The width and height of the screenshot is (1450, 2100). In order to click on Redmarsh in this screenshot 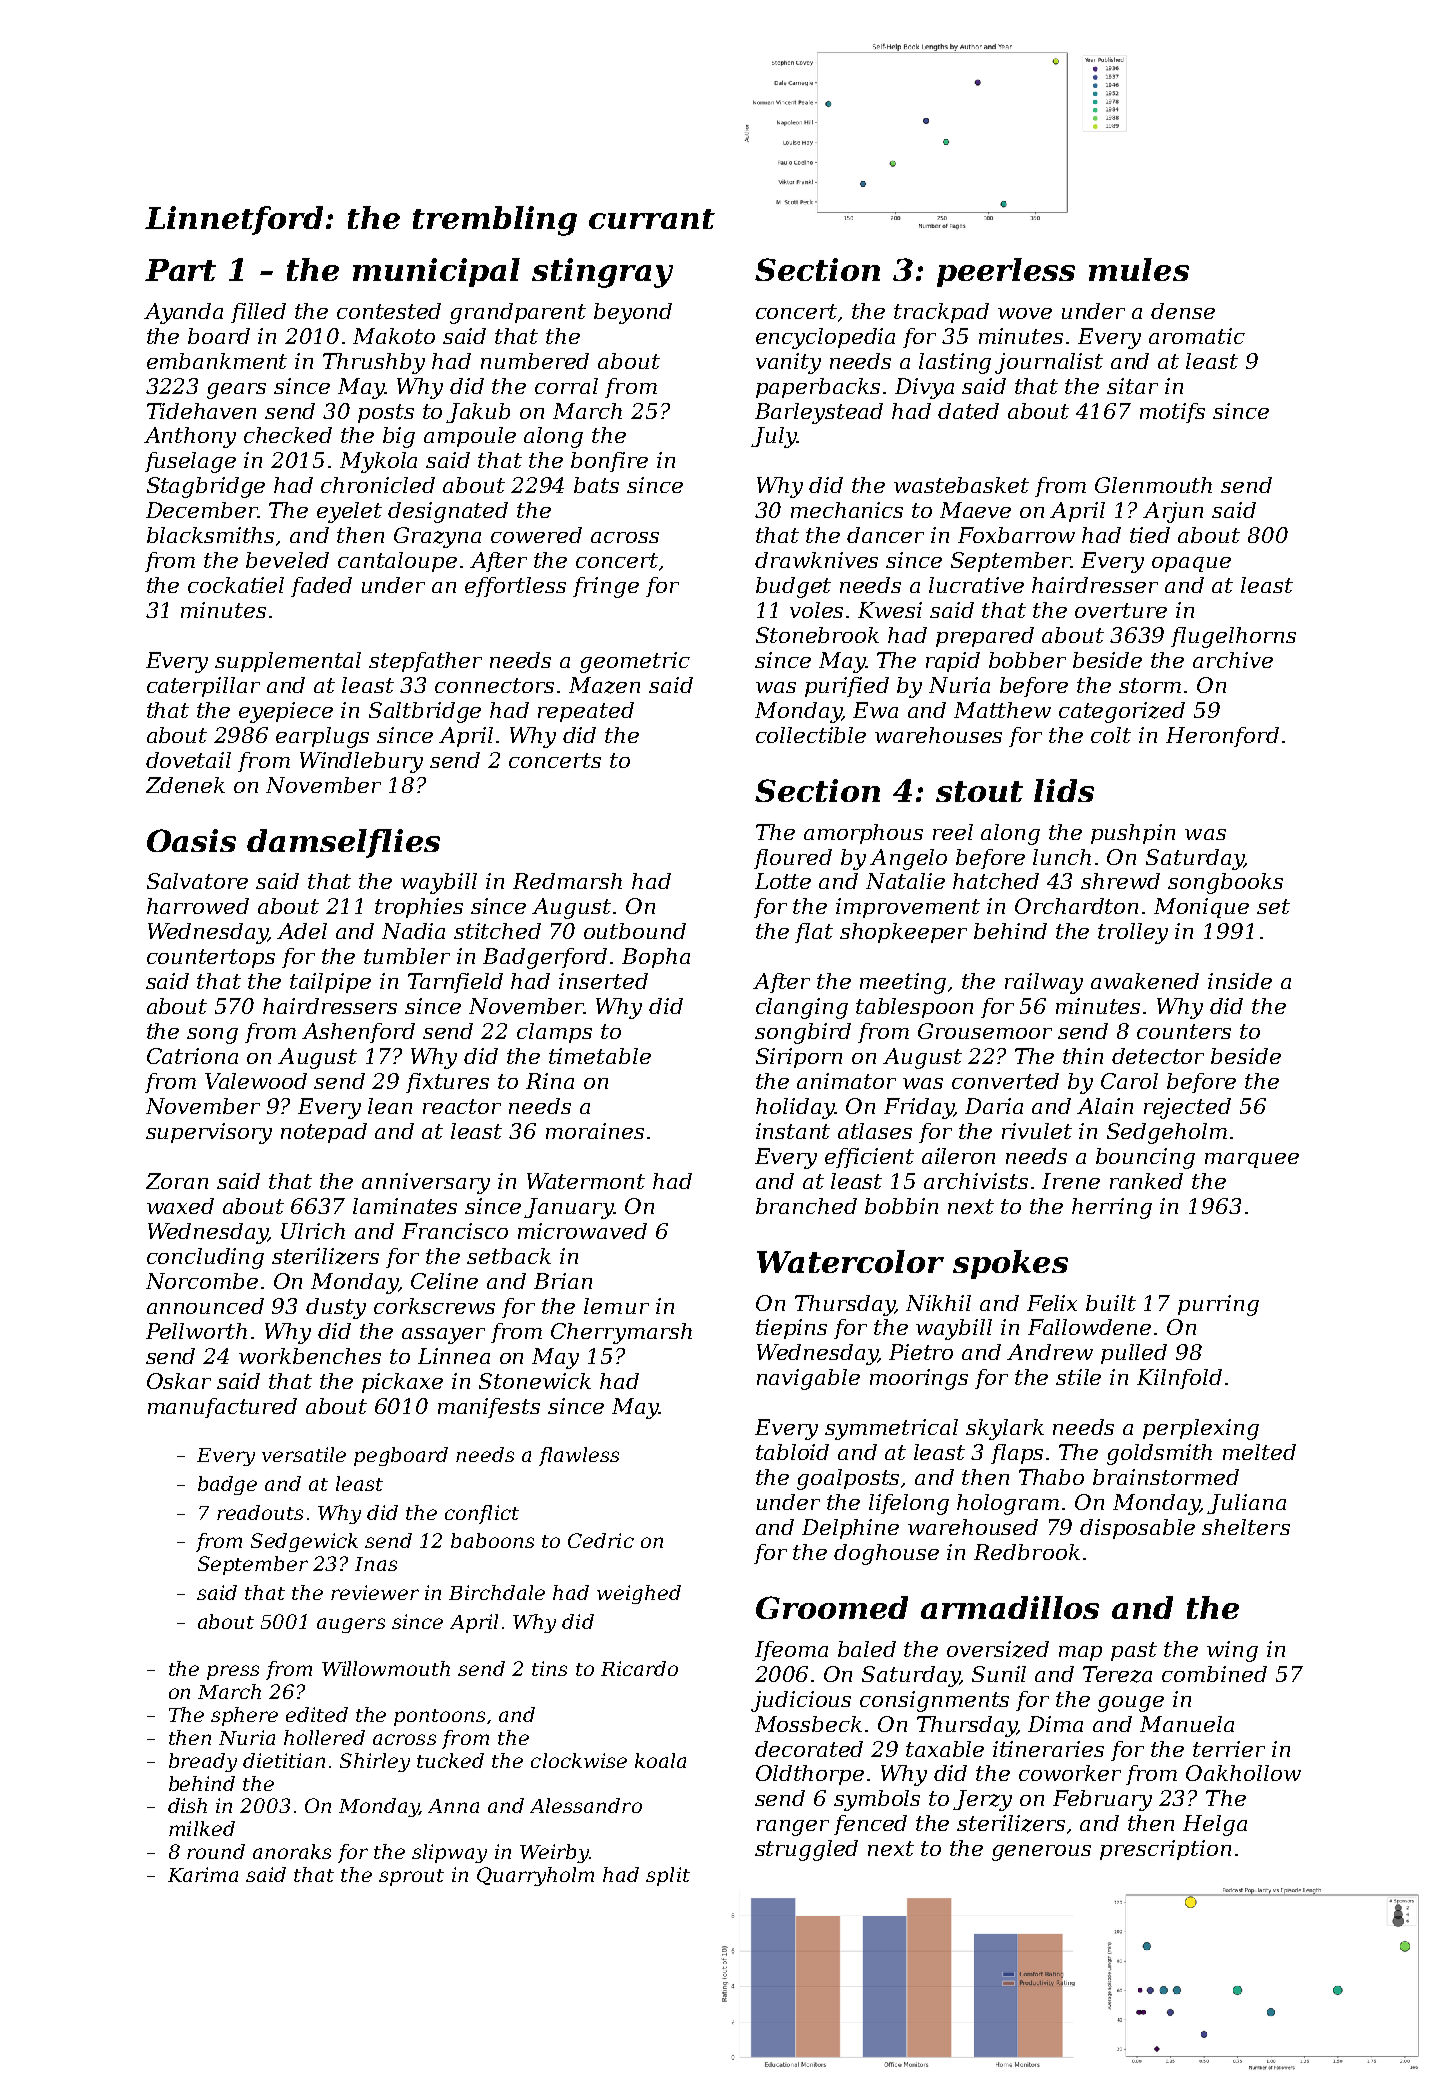, I will do `click(567, 881)`.
